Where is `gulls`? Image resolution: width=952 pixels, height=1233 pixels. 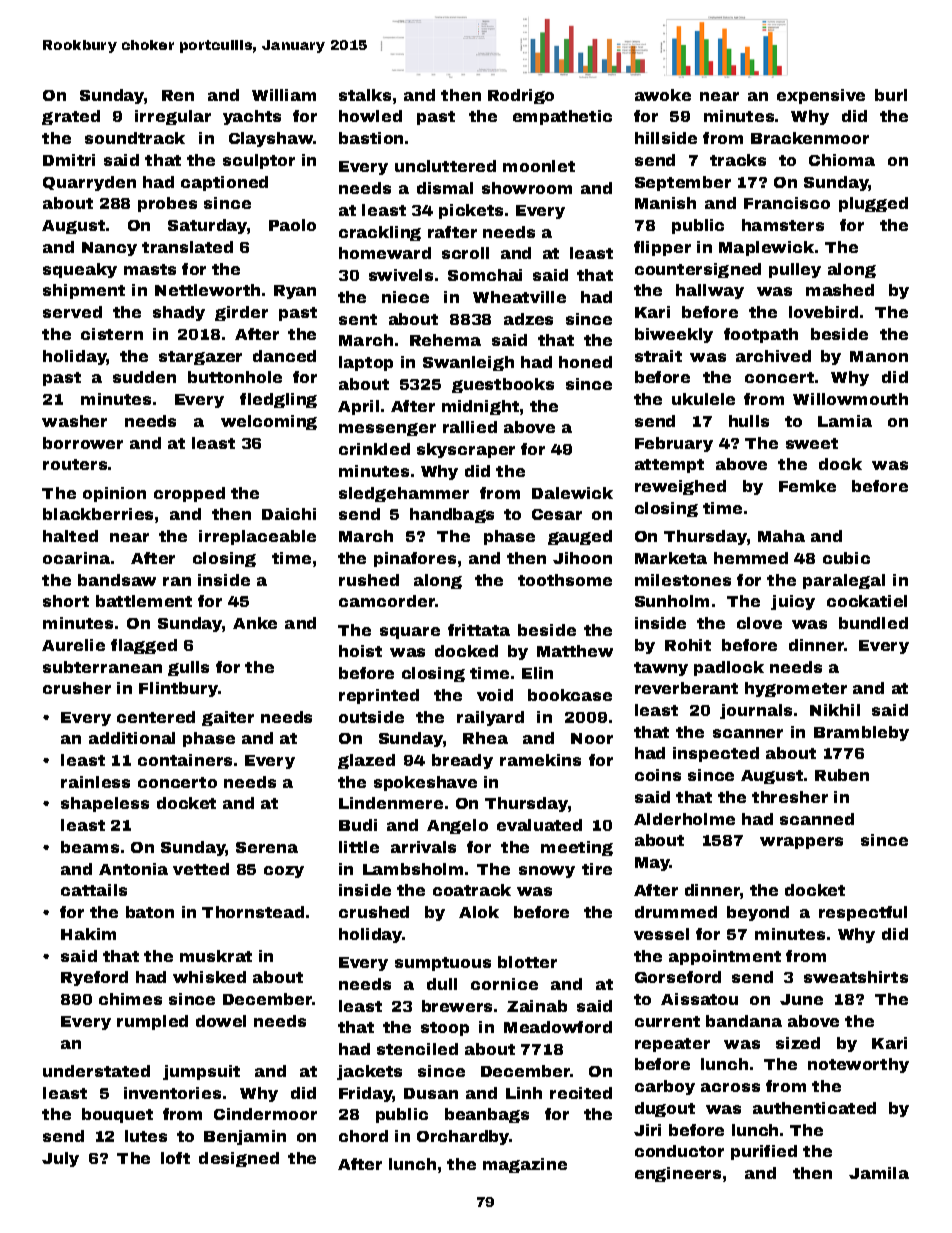 gulls is located at coordinates (188, 668).
